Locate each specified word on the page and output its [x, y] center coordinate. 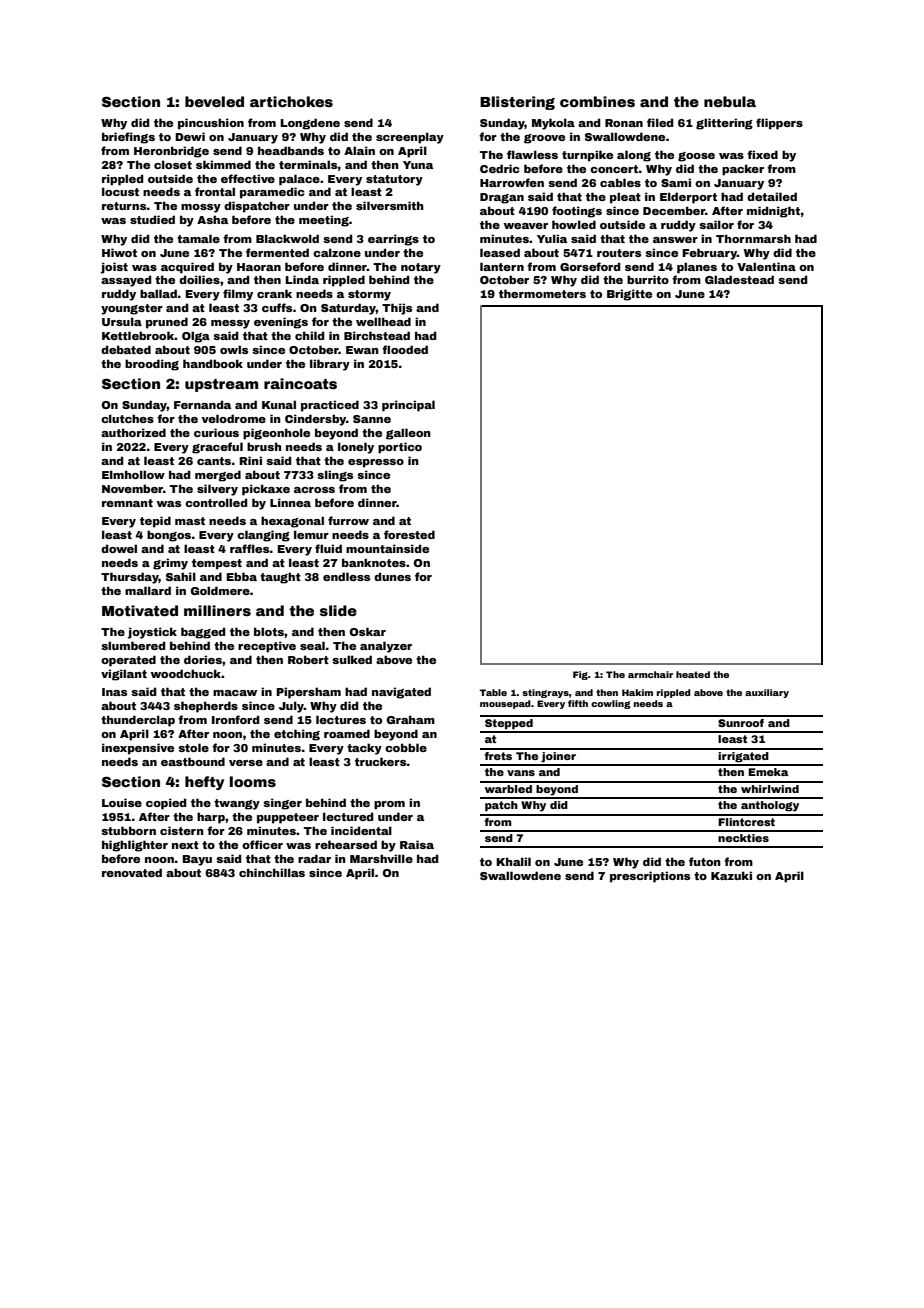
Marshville [381, 858]
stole [193, 747]
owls [234, 349]
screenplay [410, 138]
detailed [772, 196]
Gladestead [739, 279]
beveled [214, 101]
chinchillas [272, 872]
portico [400, 448]
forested [409, 534]
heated [693, 674]
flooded [405, 349]
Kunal [279, 404]
